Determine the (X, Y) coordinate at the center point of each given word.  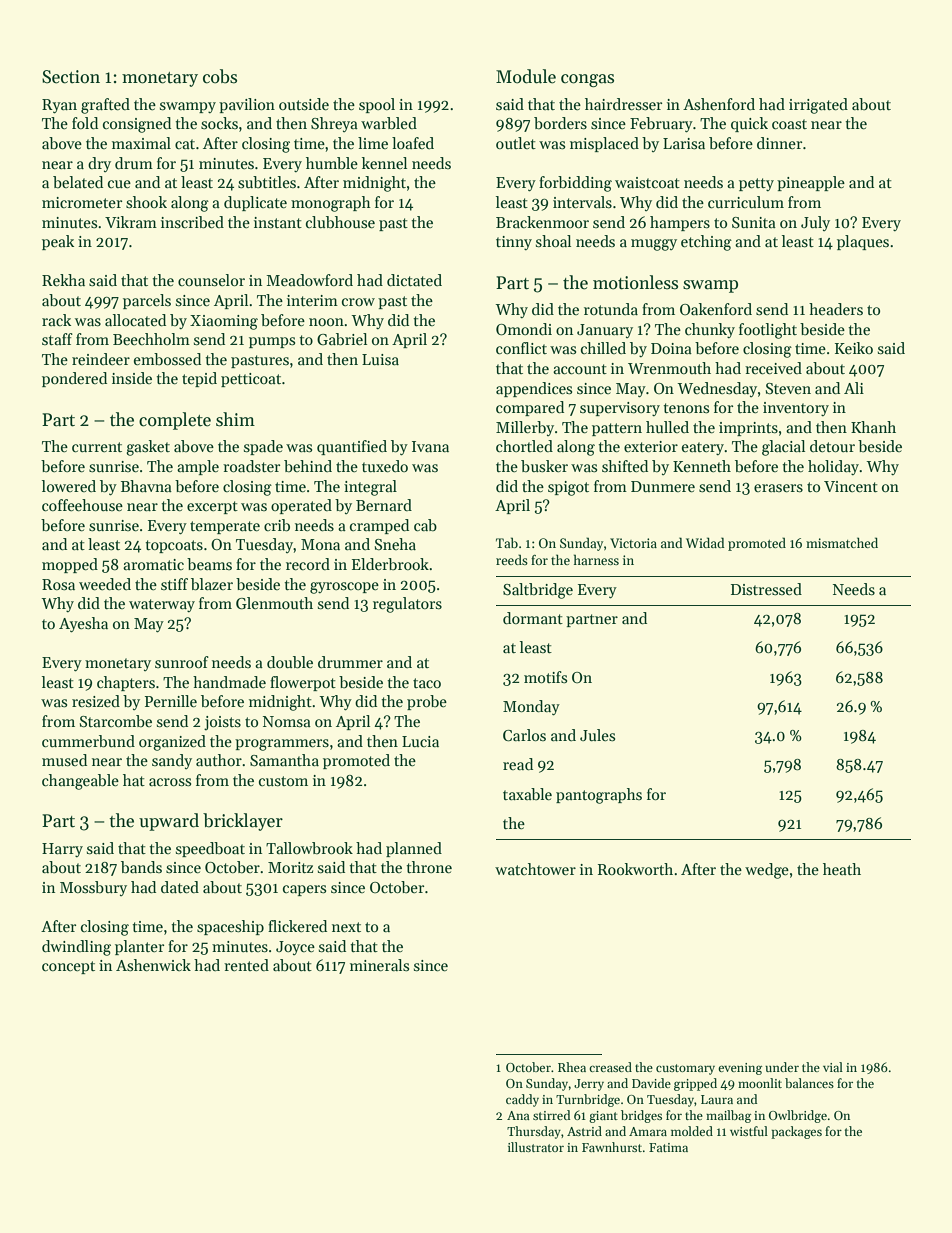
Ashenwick (153, 965)
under (782, 1067)
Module (526, 76)
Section (71, 77)
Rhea (572, 1067)
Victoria (633, 543)
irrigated (818, 106)
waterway (162, 605)
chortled (524, 446)
